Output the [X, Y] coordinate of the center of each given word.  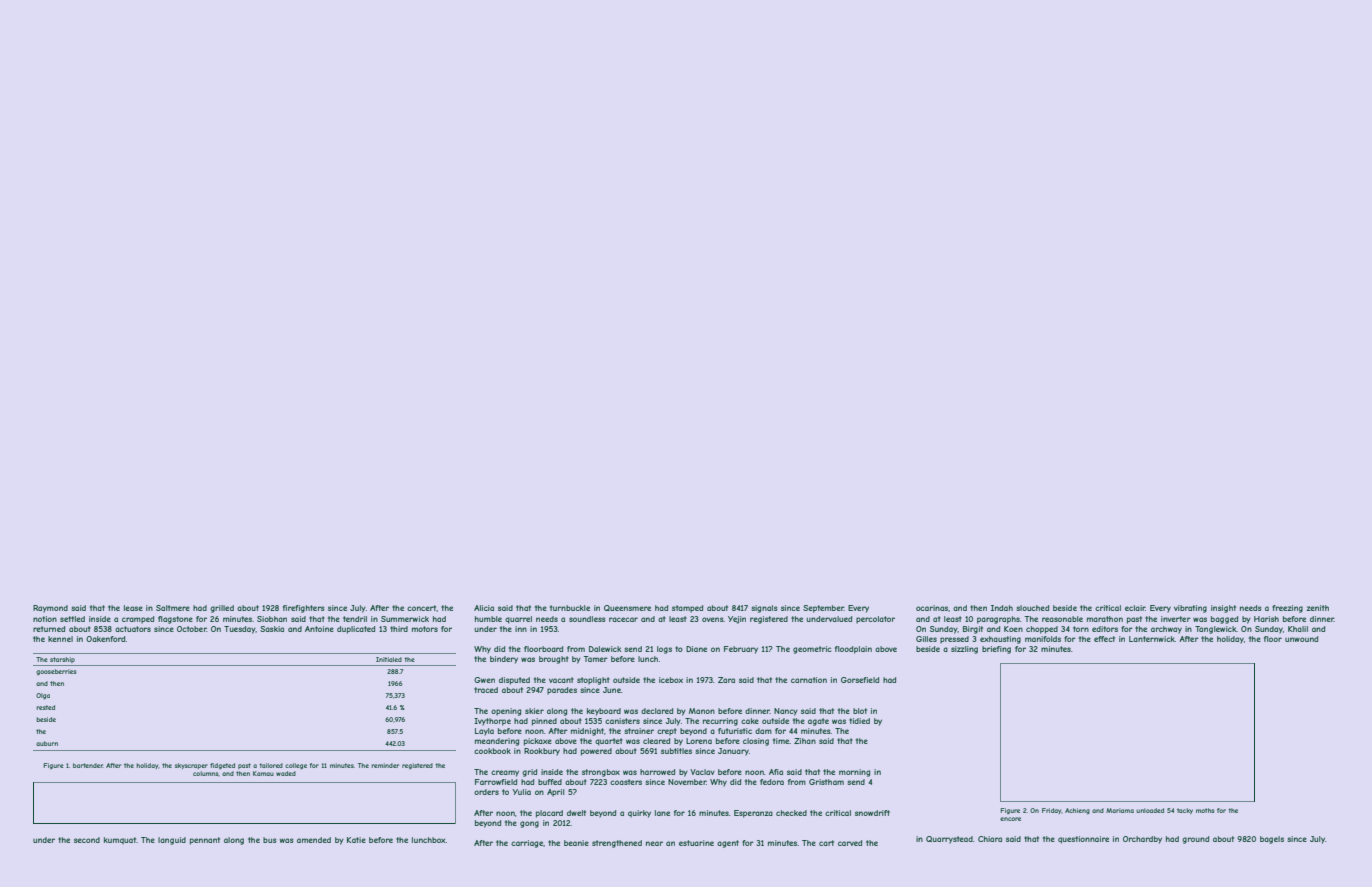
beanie [576, 843]
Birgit [973, 630]
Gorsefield [860, 680]
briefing [996, 650]
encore [1010, 819]
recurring [720, 722]
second [87, 840]
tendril [355, 619]
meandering [497, 742]
